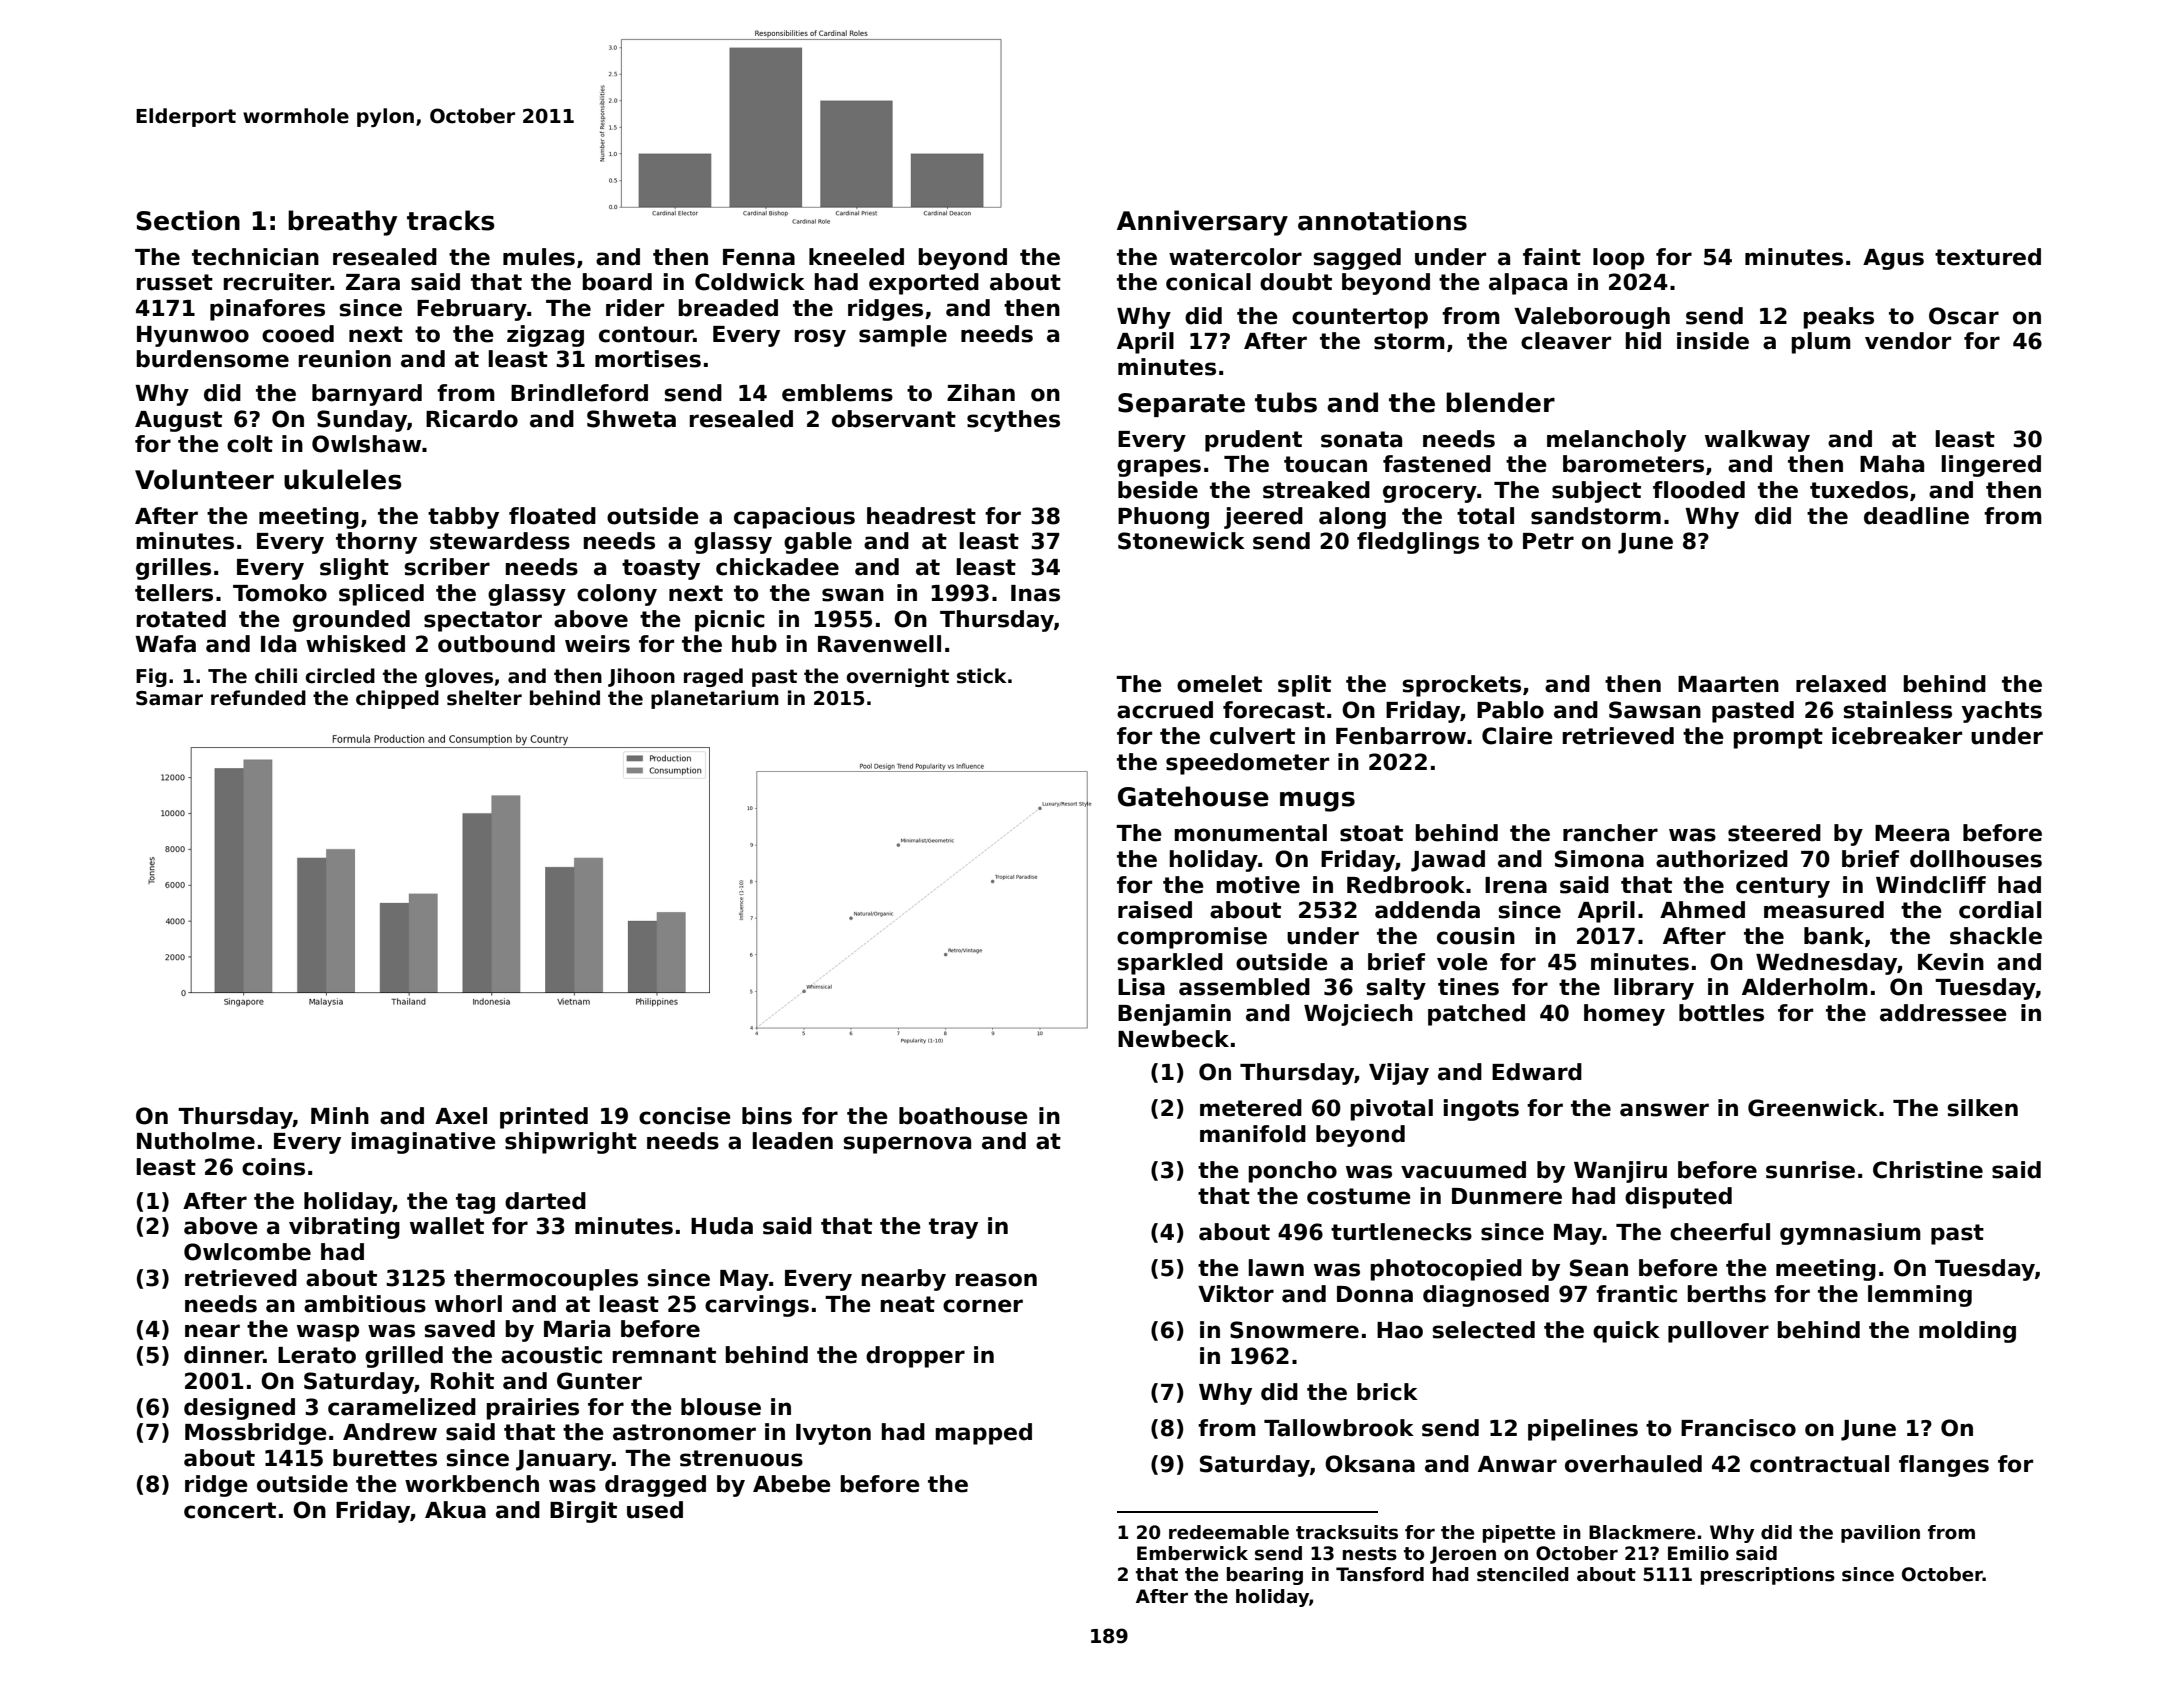 The image size is (2178, 1683). What do you see at coordinates (1165, 710) in the document?
I see `accrued` at bounding box center [1165, 710].
